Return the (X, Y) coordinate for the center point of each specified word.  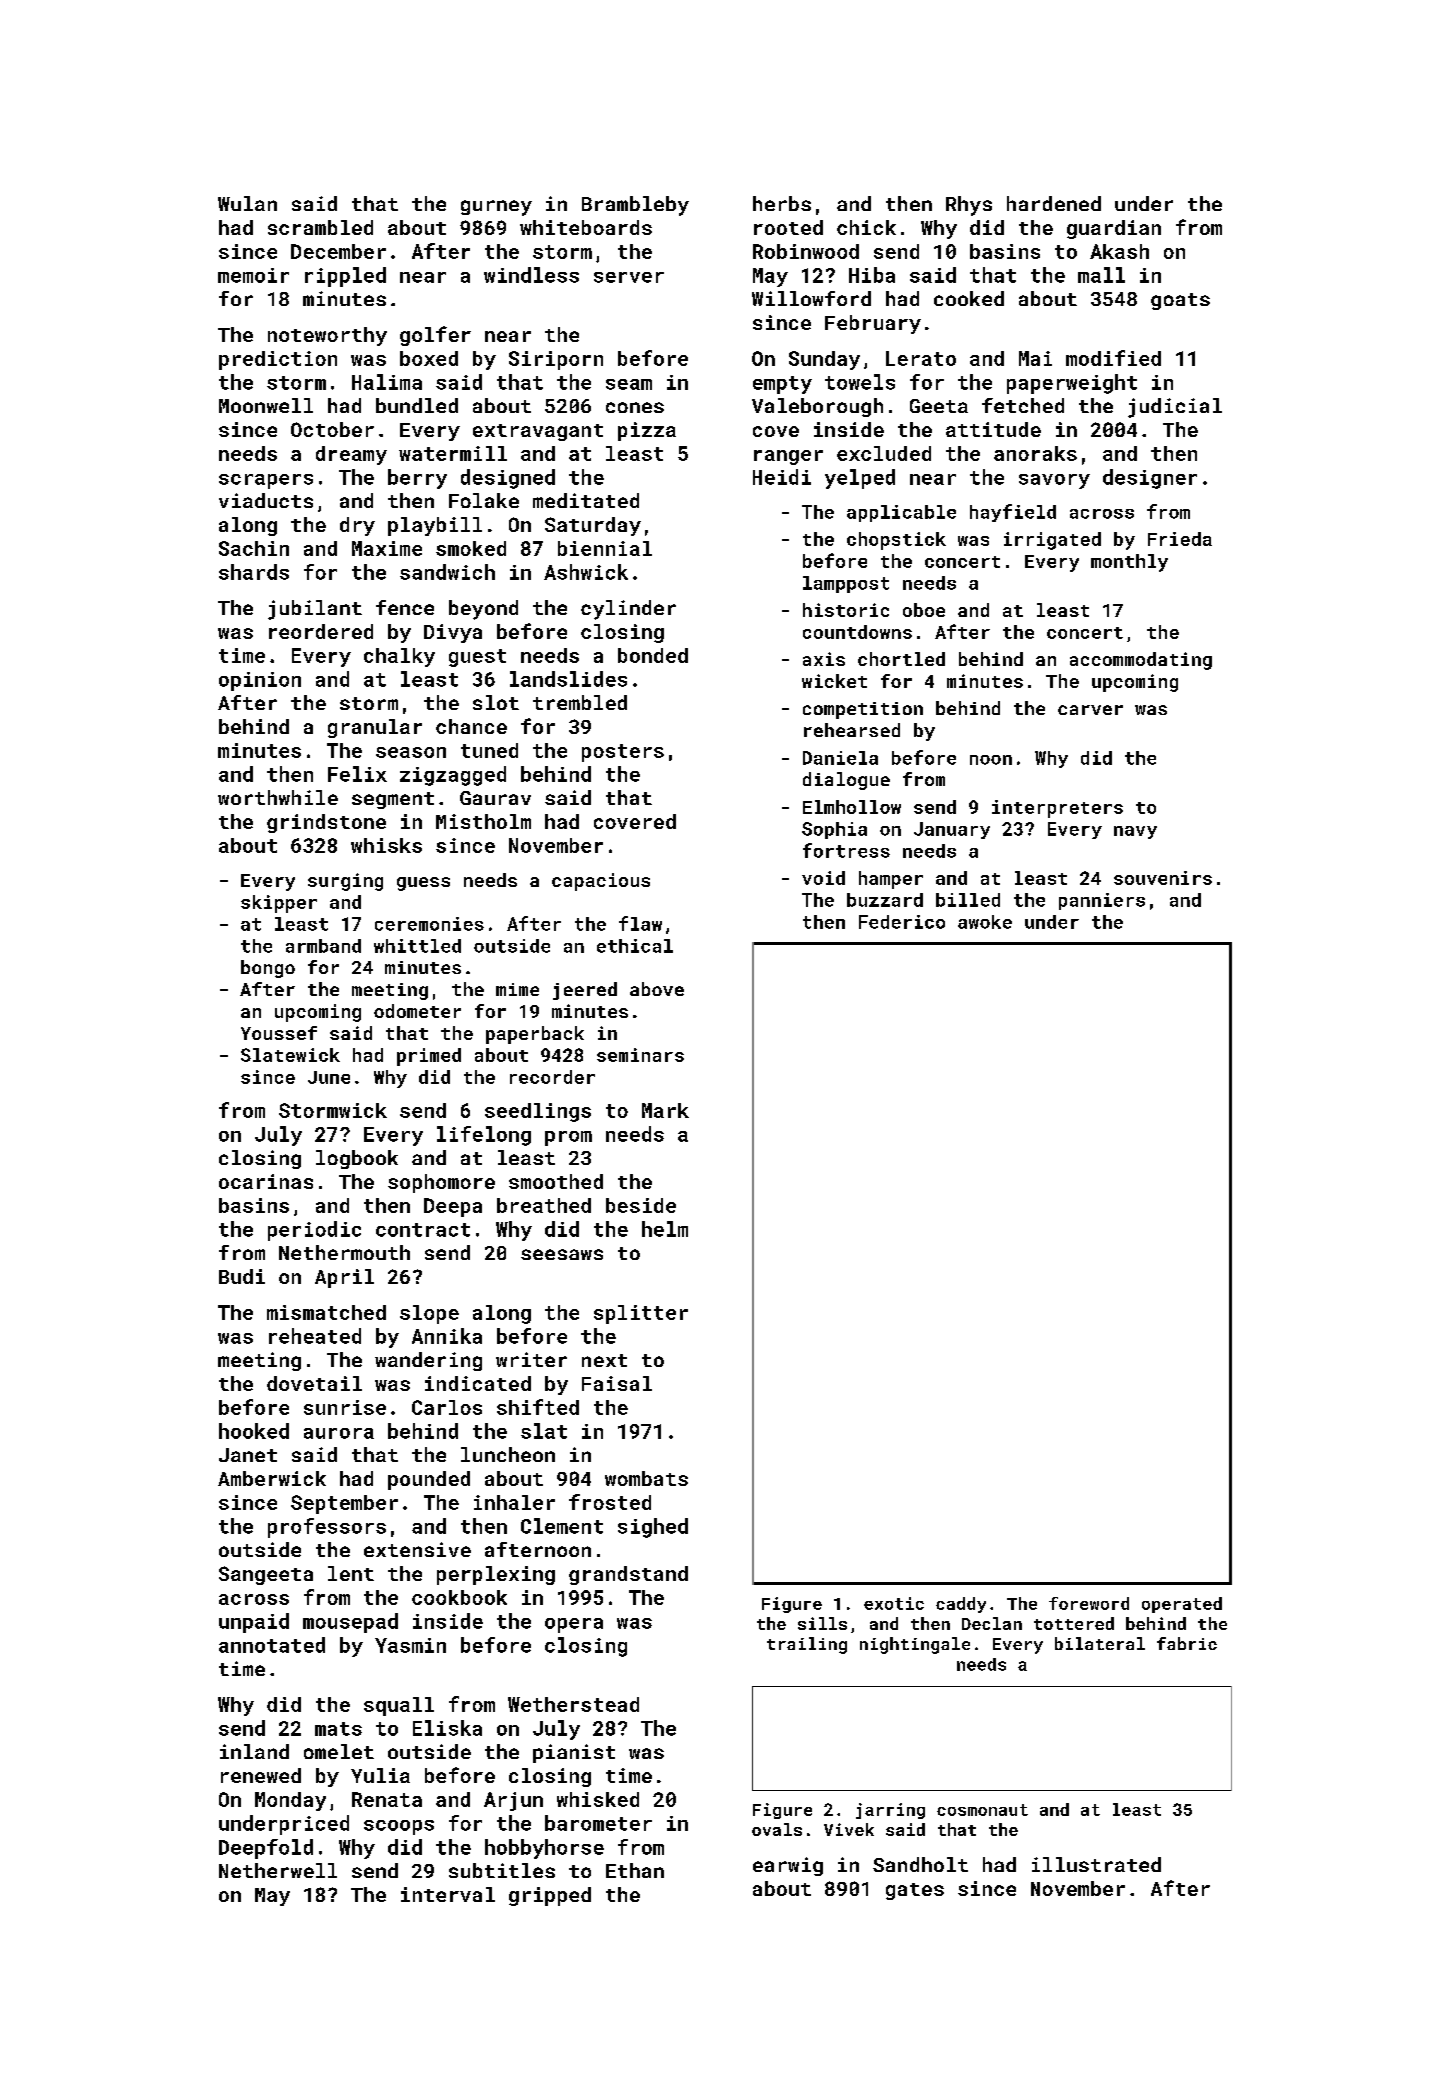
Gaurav (495, 798)
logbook (357, 1159)
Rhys (969, 206)
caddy (961, 1605)
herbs (782, 203)
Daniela (840, 758)
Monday (290, 1801)
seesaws (562, 1254)
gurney (496, 208)
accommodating (1141, 661)
